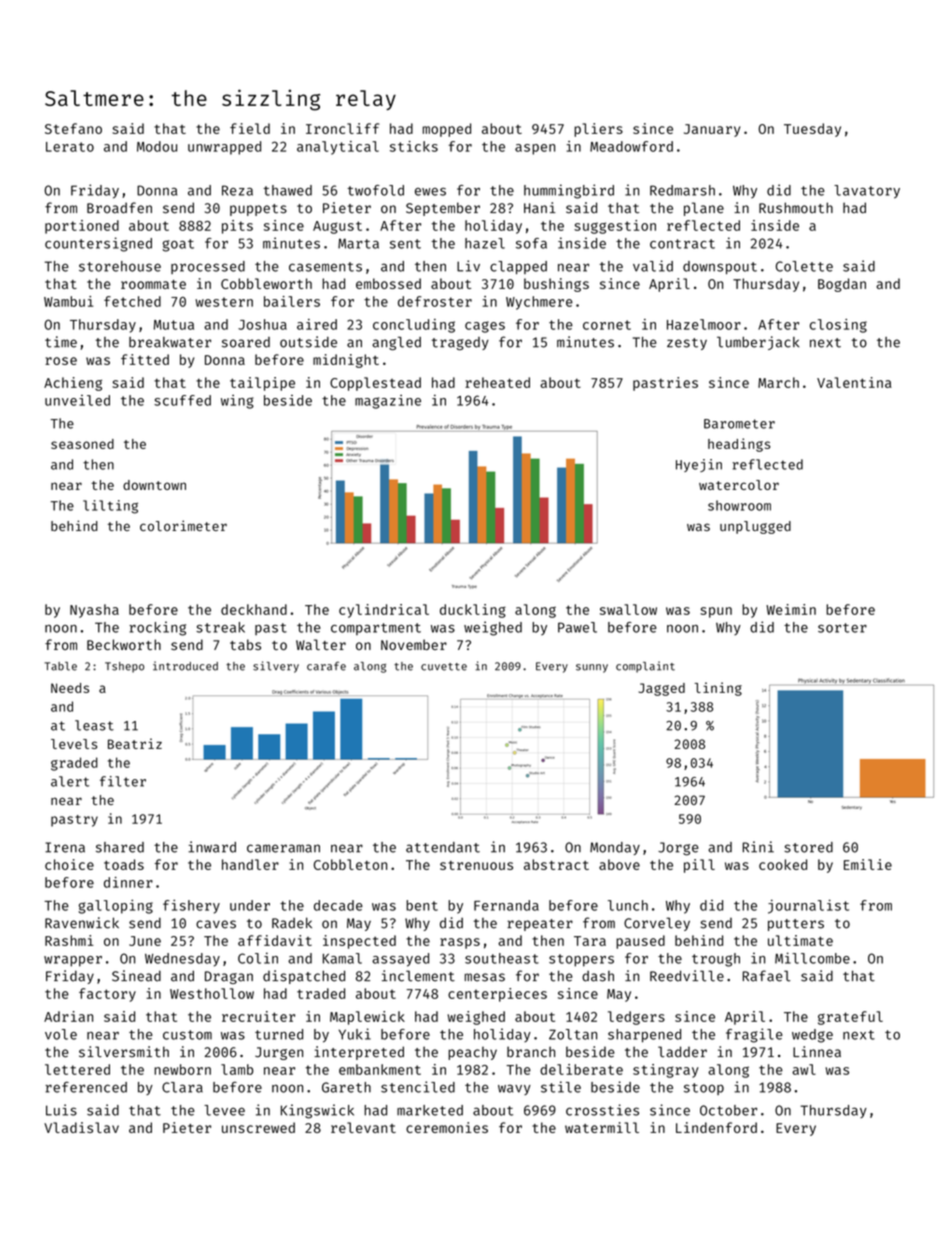  I want to click on embankment, so click(380, 1069).
